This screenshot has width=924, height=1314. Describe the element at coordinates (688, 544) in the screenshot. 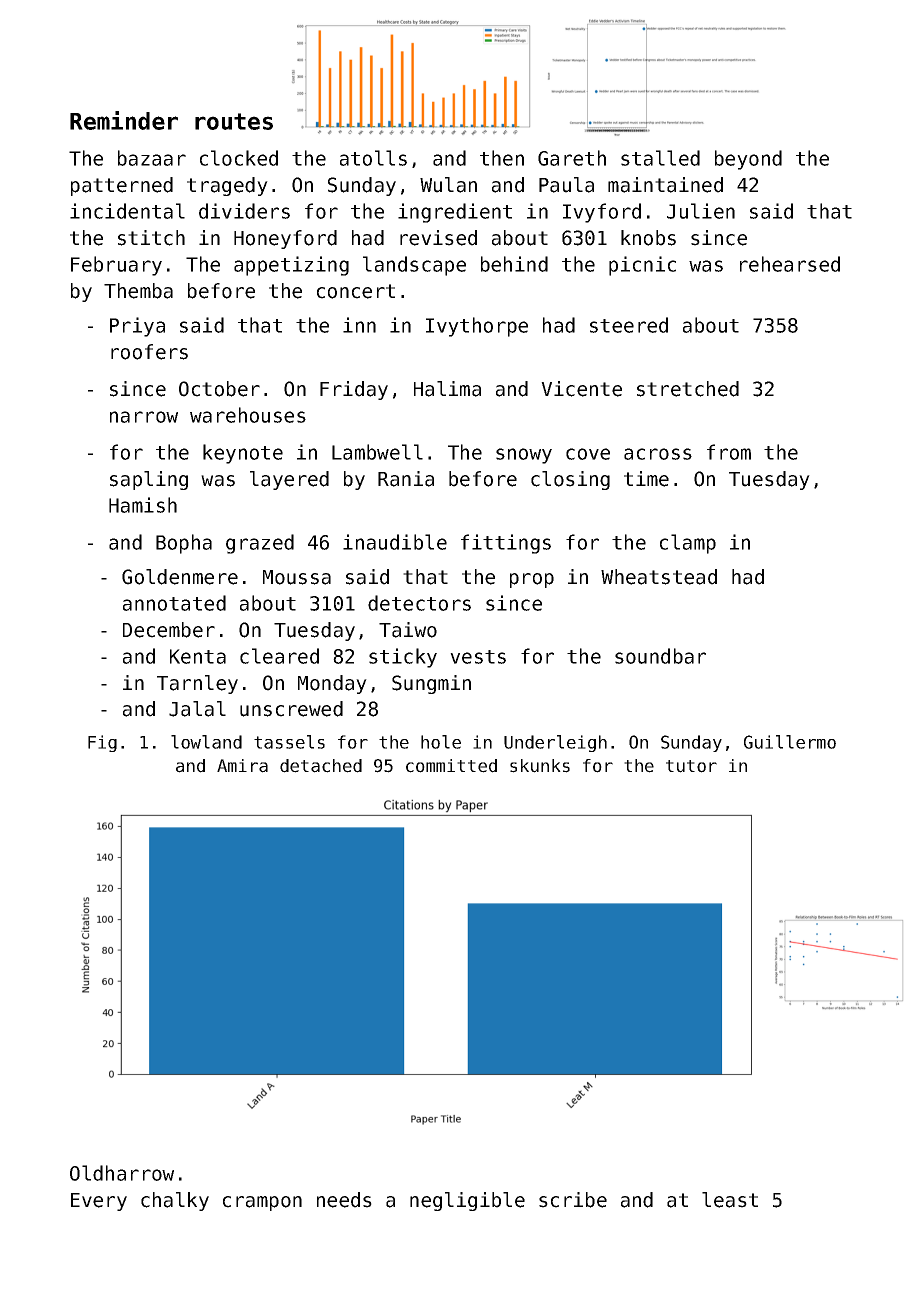

I see `clamp` at that location.
